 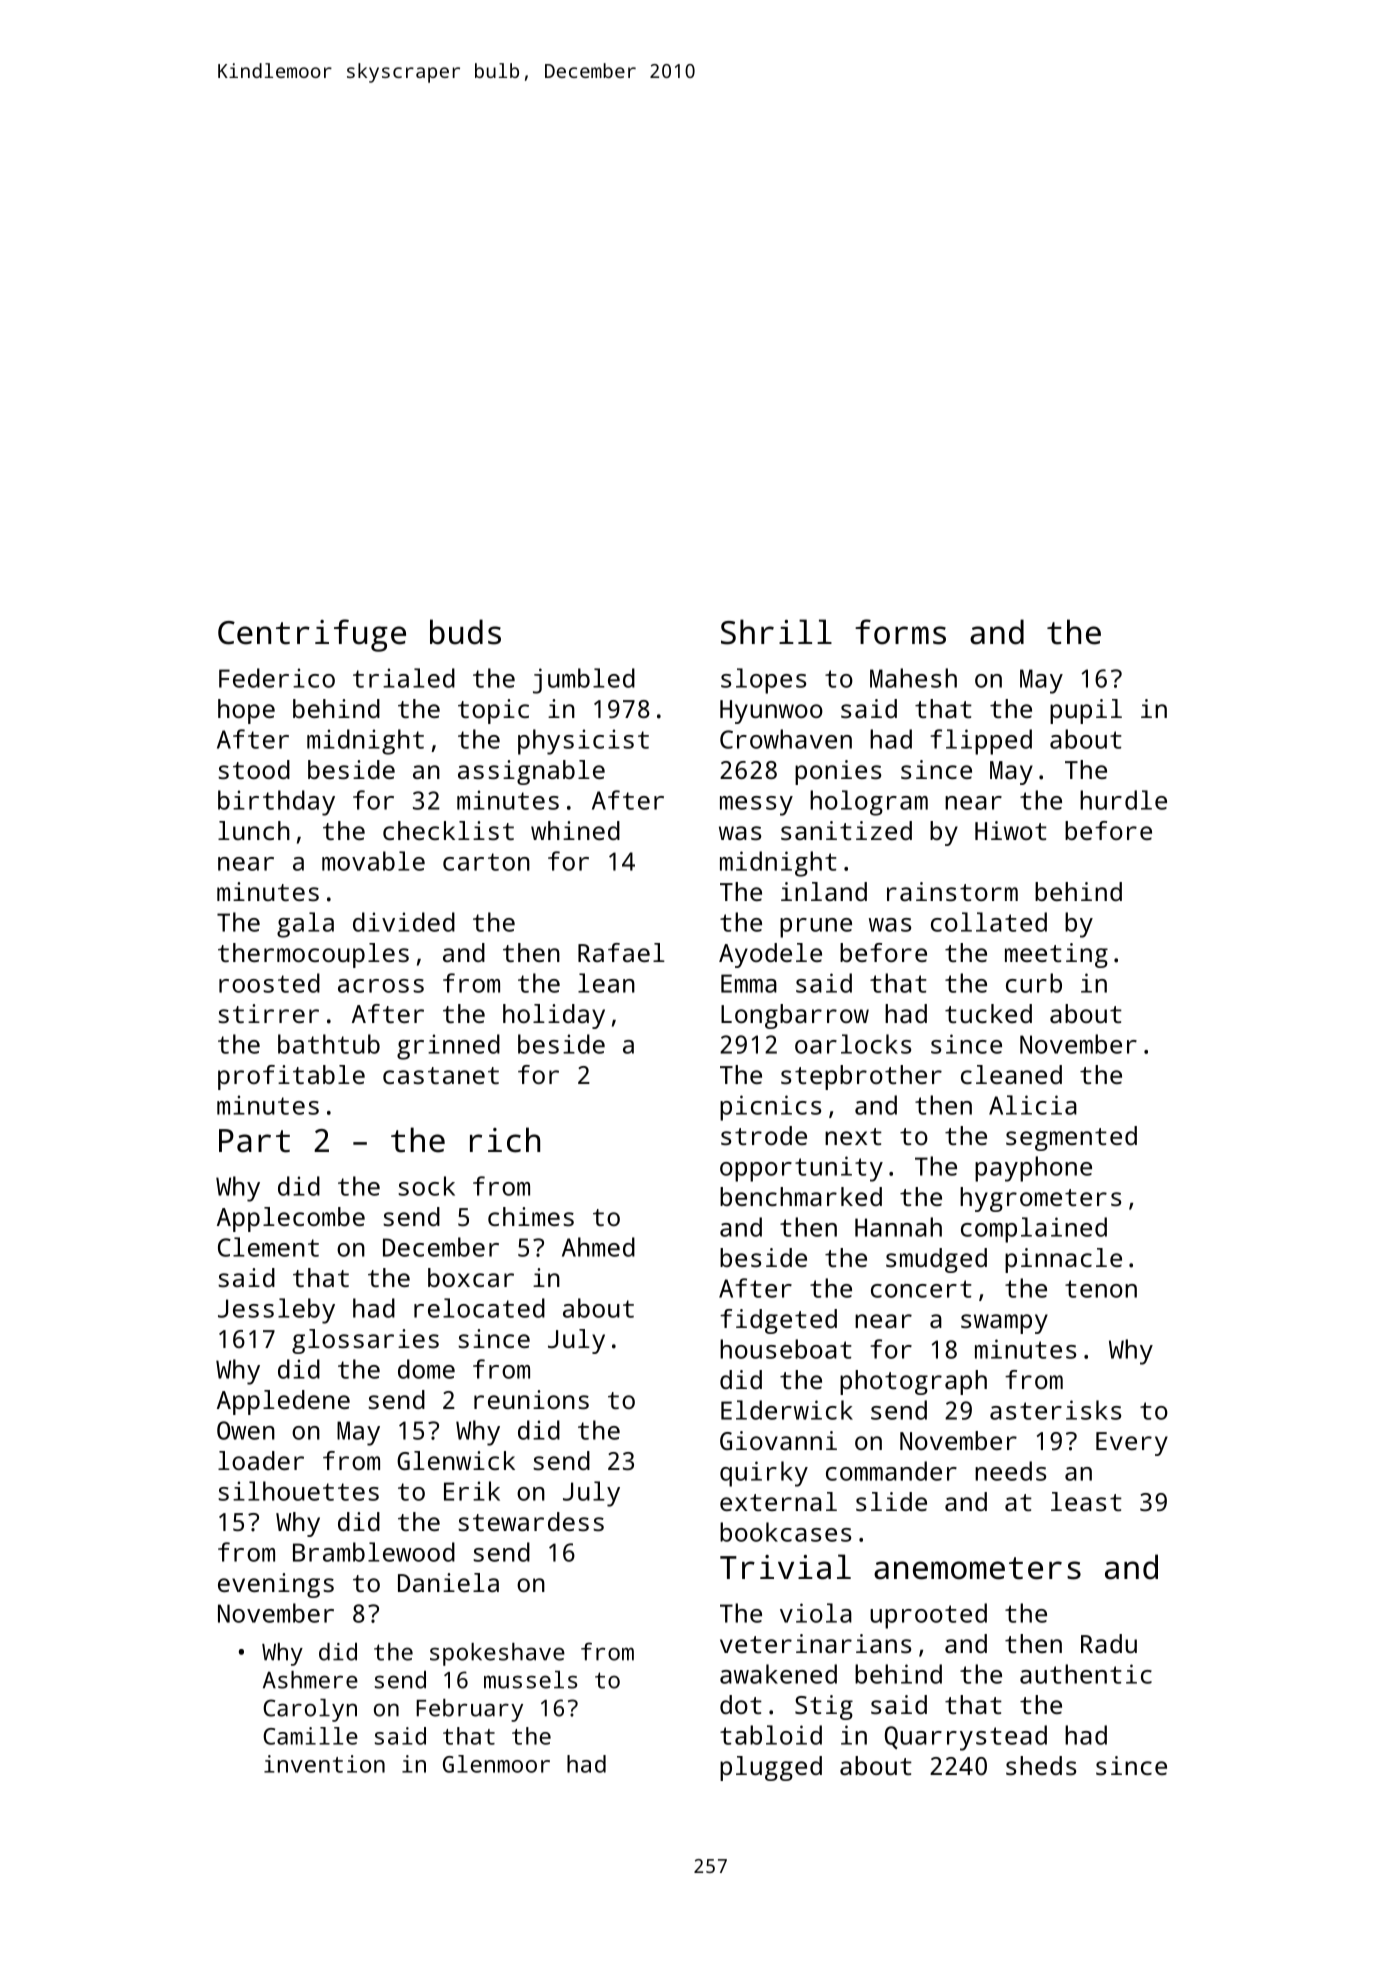 What do you see at coordinates (952, 891) in the screenshot?
I see `rainstorm` at bounding box center [952, 891].
